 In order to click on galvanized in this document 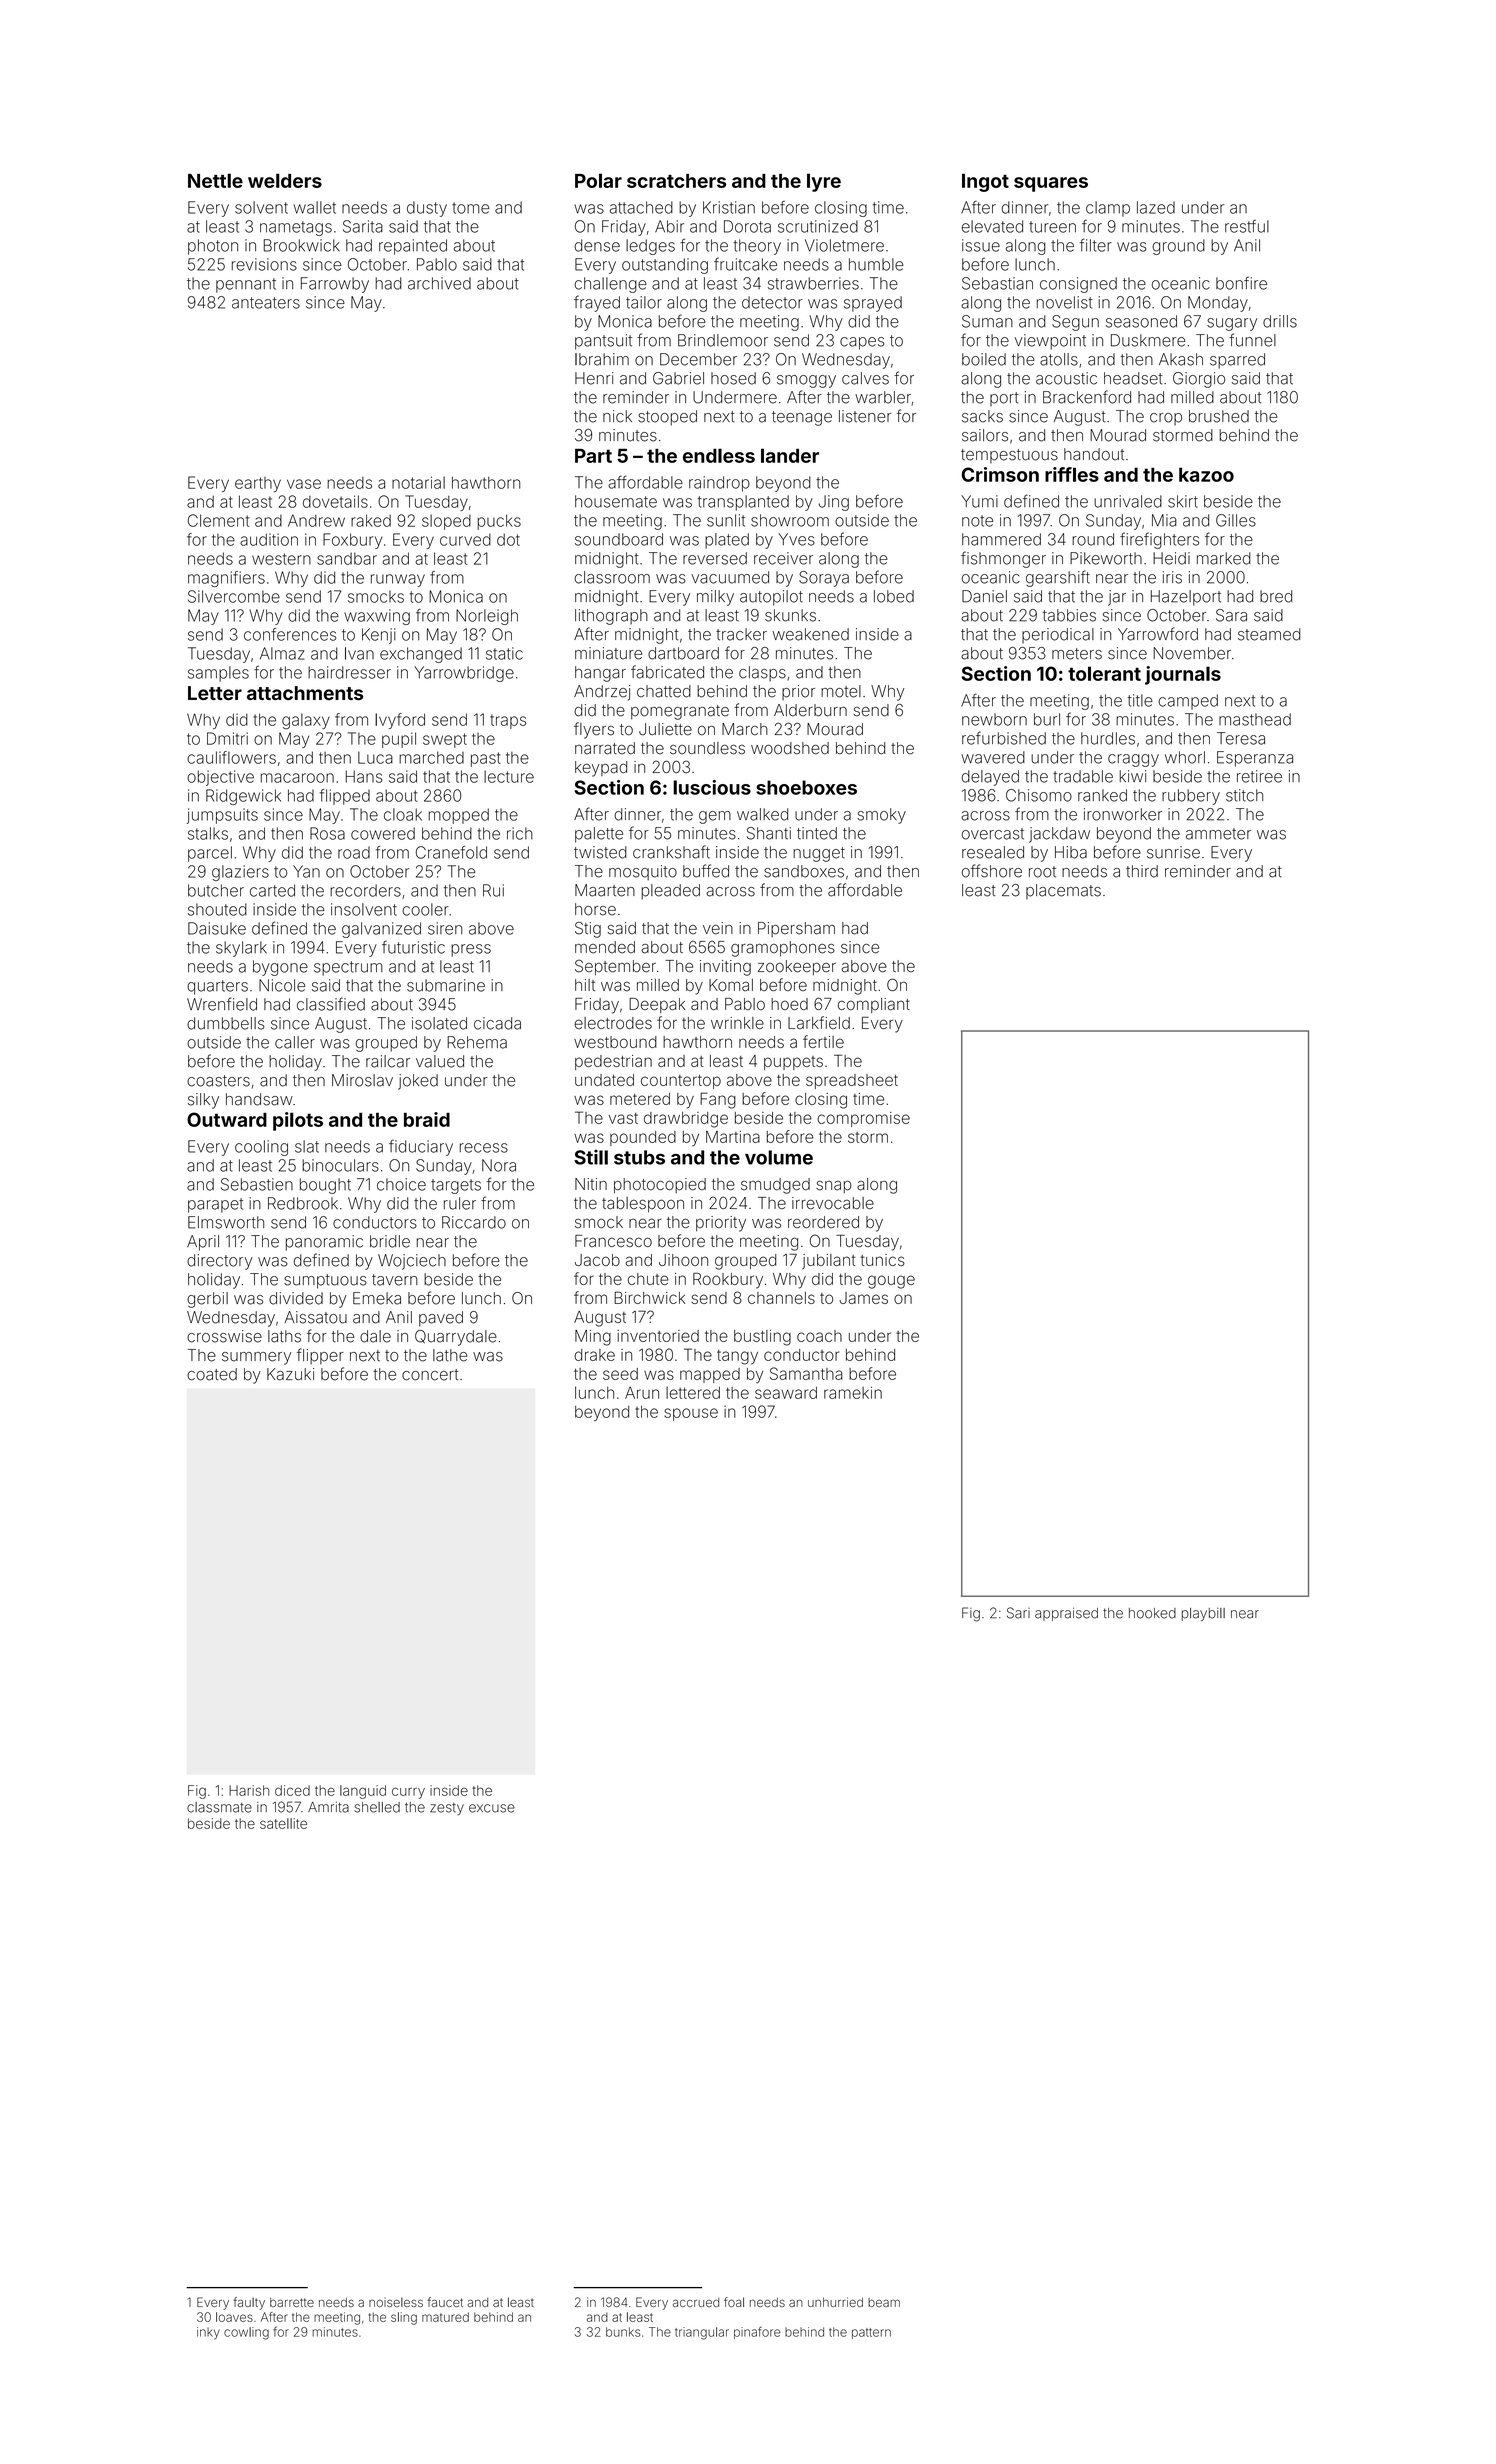, I will do `click(381, 930)`.
